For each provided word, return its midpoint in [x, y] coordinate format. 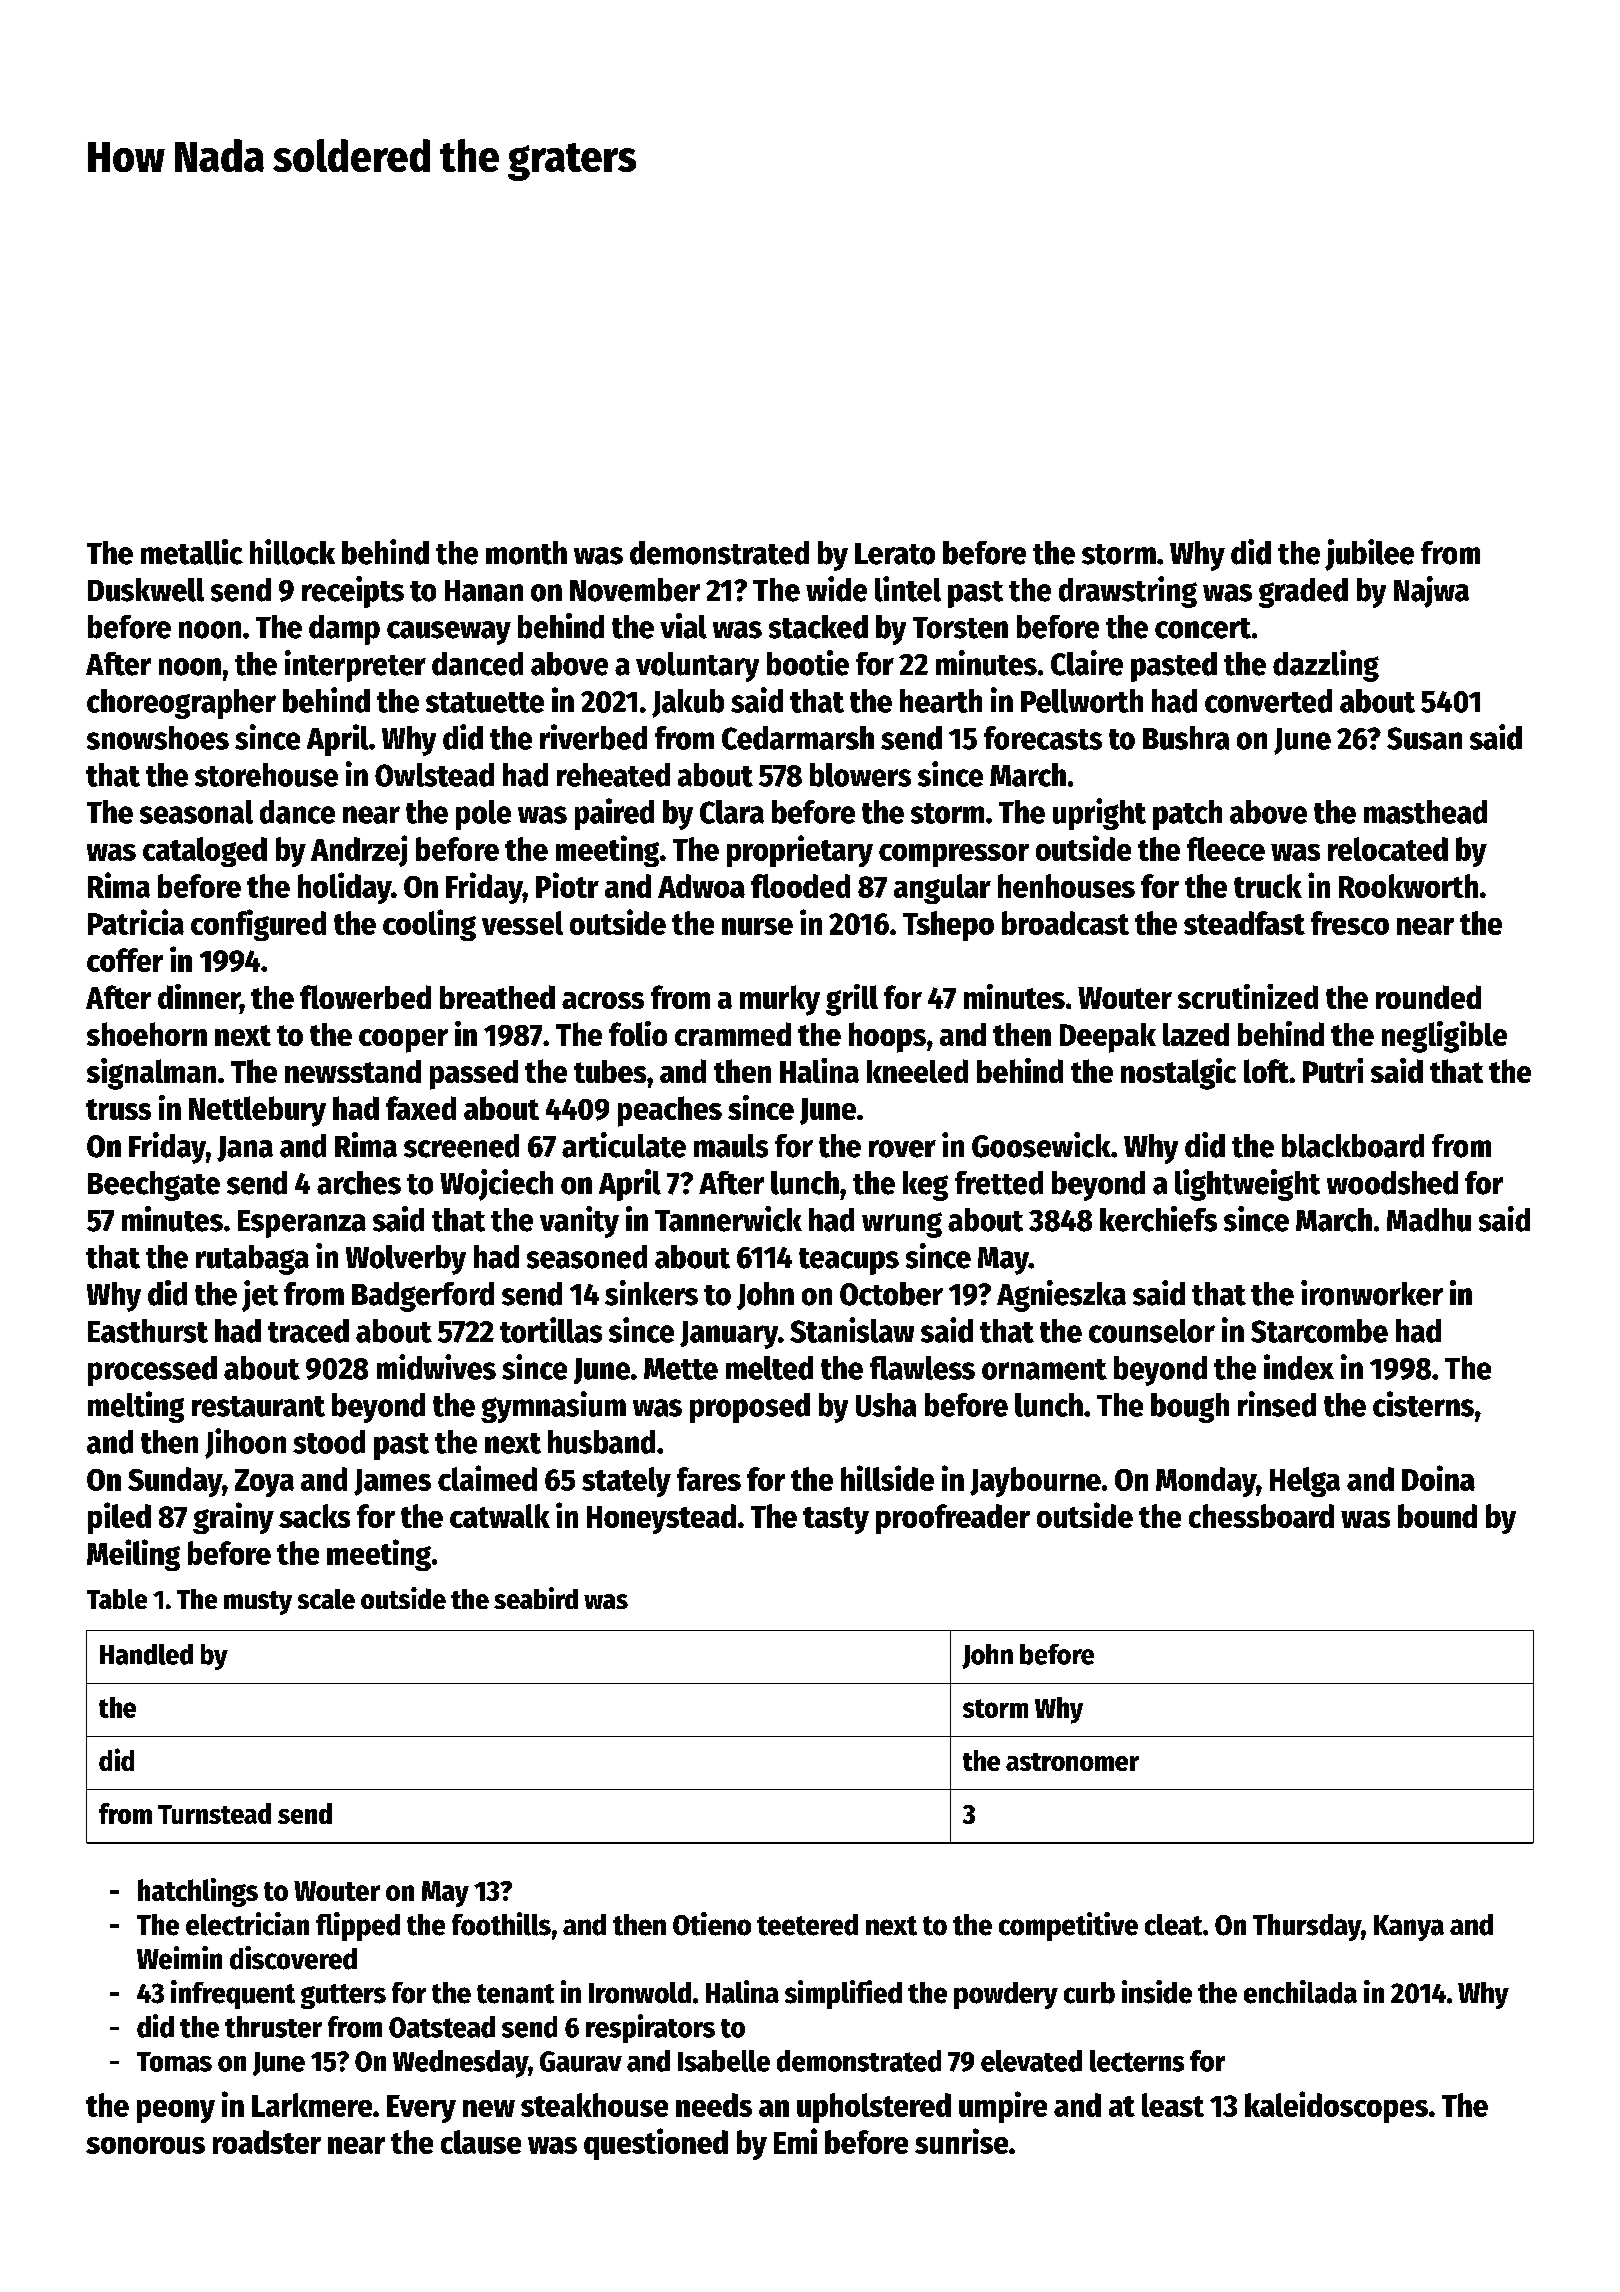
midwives [436, 1367]
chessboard [1261, 1516]
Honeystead [661, 1519]
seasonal [196, 812]
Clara [732, 812]
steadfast [1244, 923]
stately [626, 1482]
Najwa [1431, 592]
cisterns [1423, 1404]
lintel [908, 589]
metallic [192, 552]
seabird [536, 1598]
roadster [267, 2142]
